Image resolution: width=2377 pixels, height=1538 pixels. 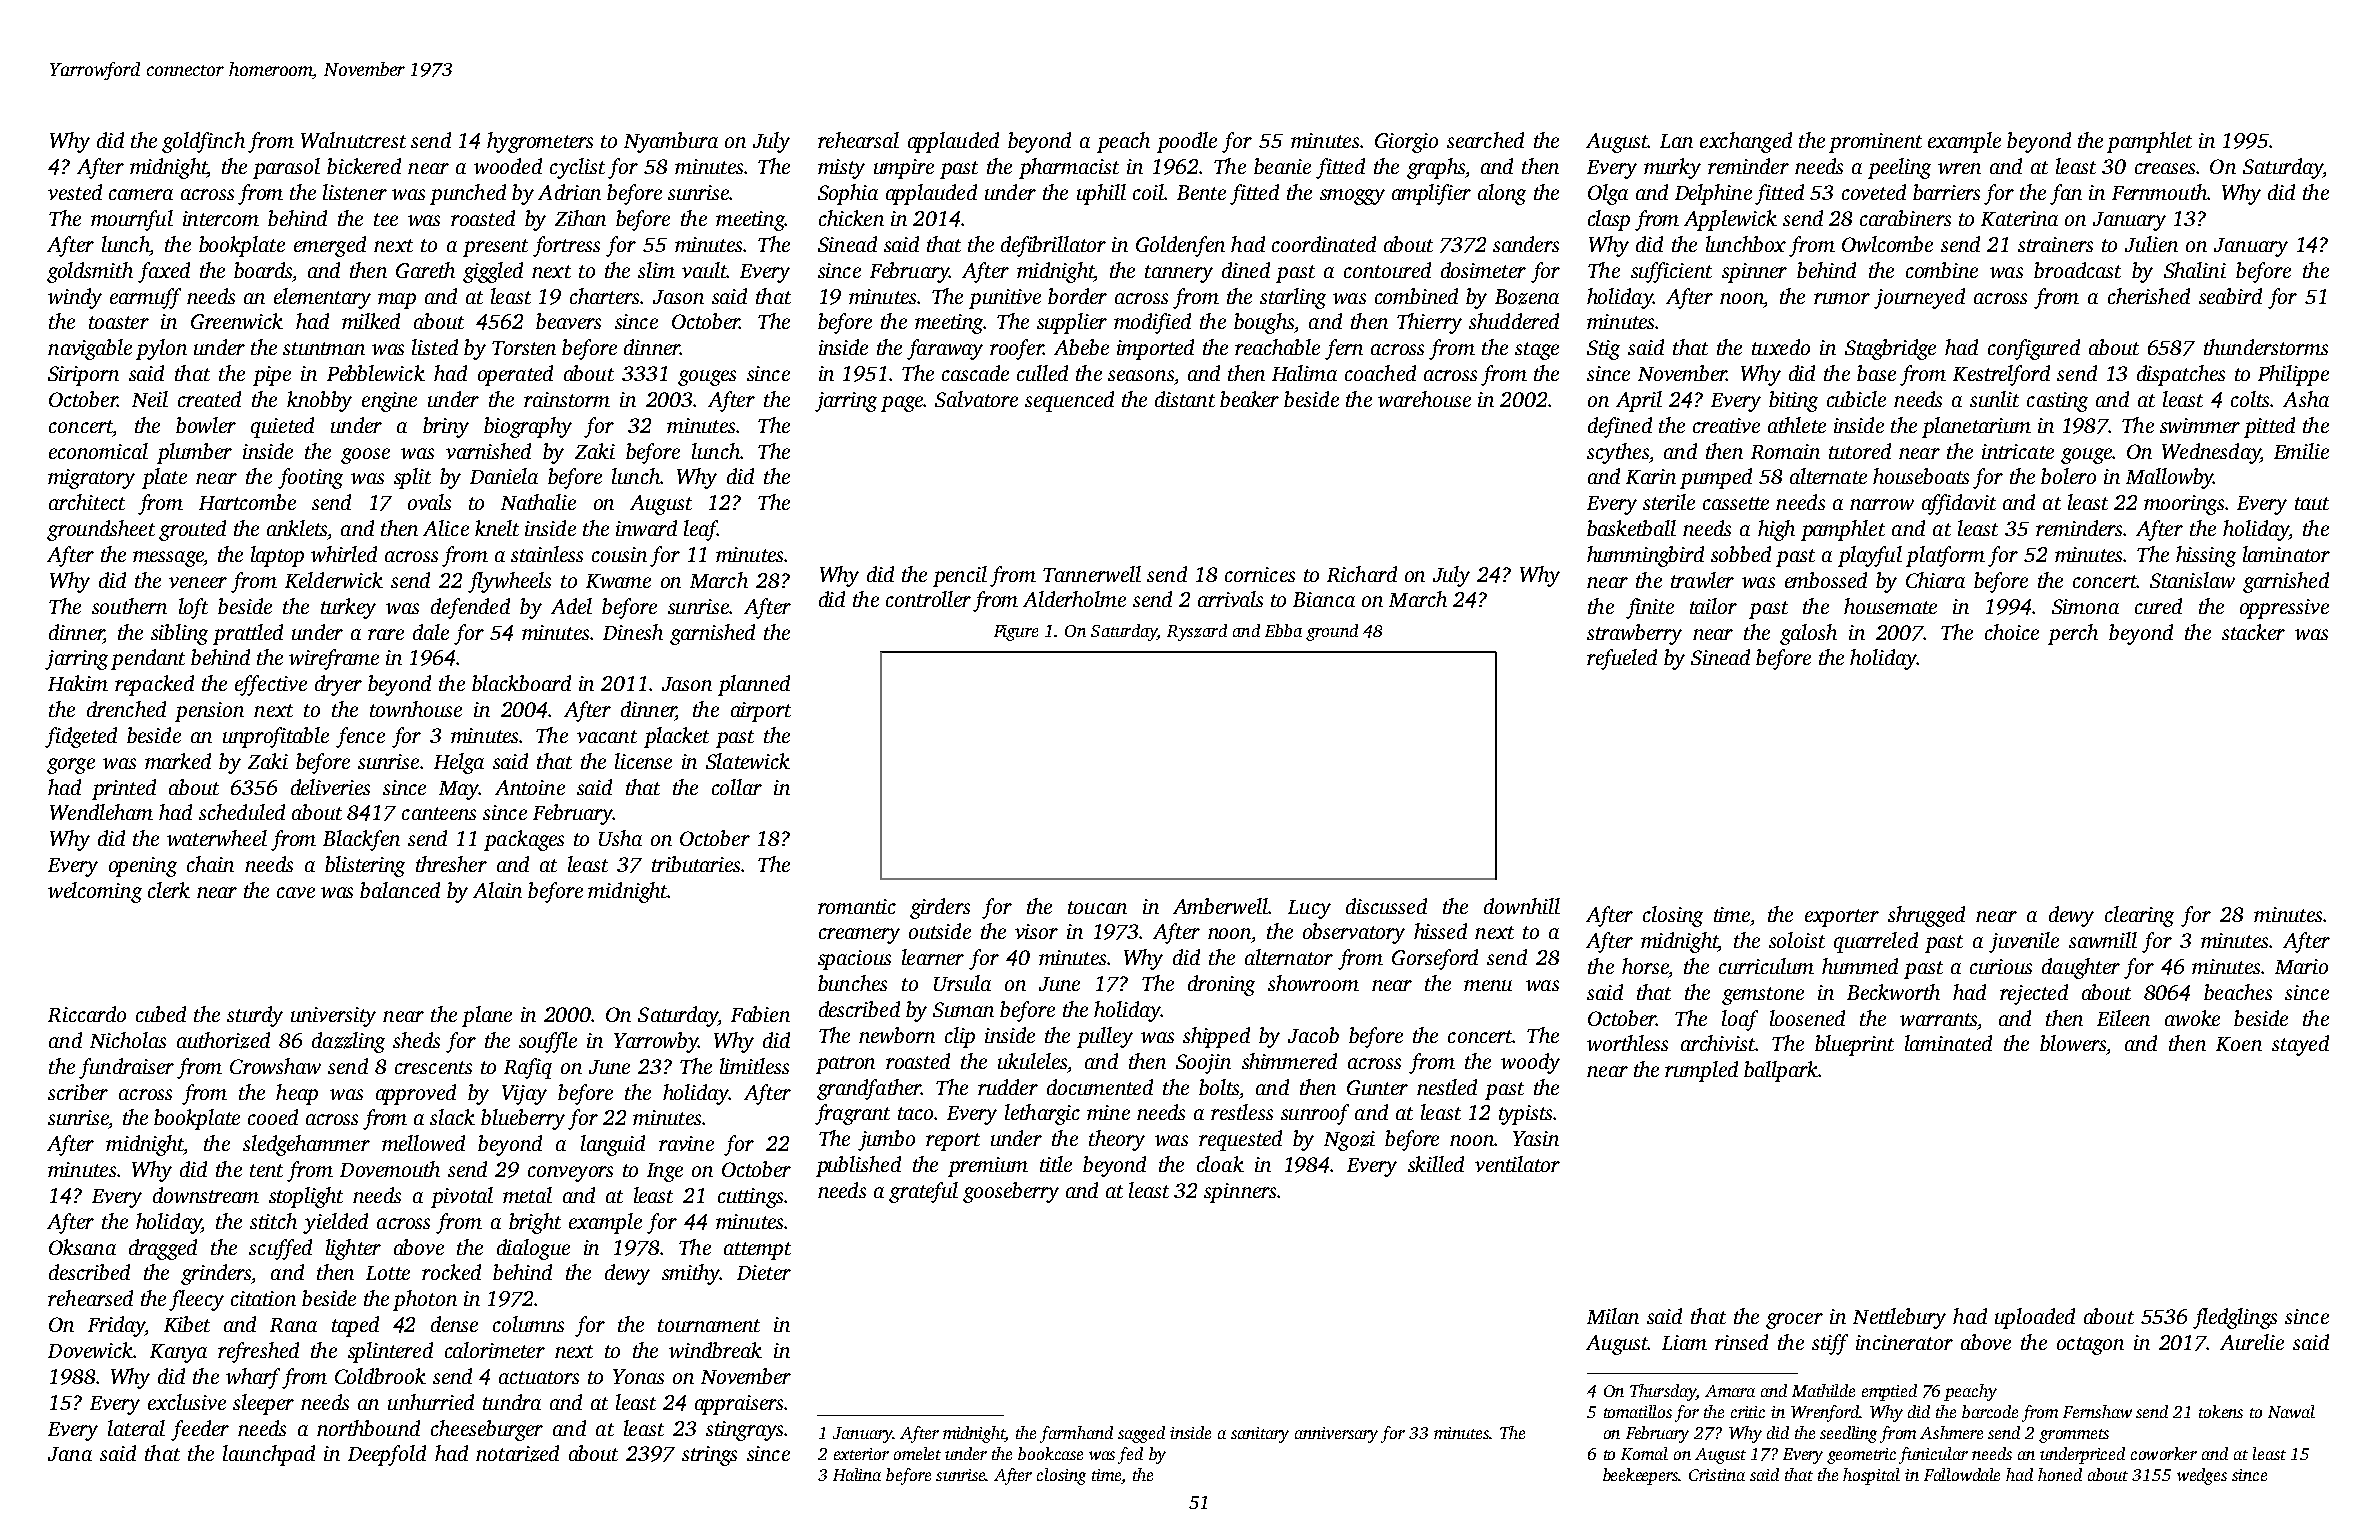 I want to click on Walnutcrest, so click(x=353, y=140).
